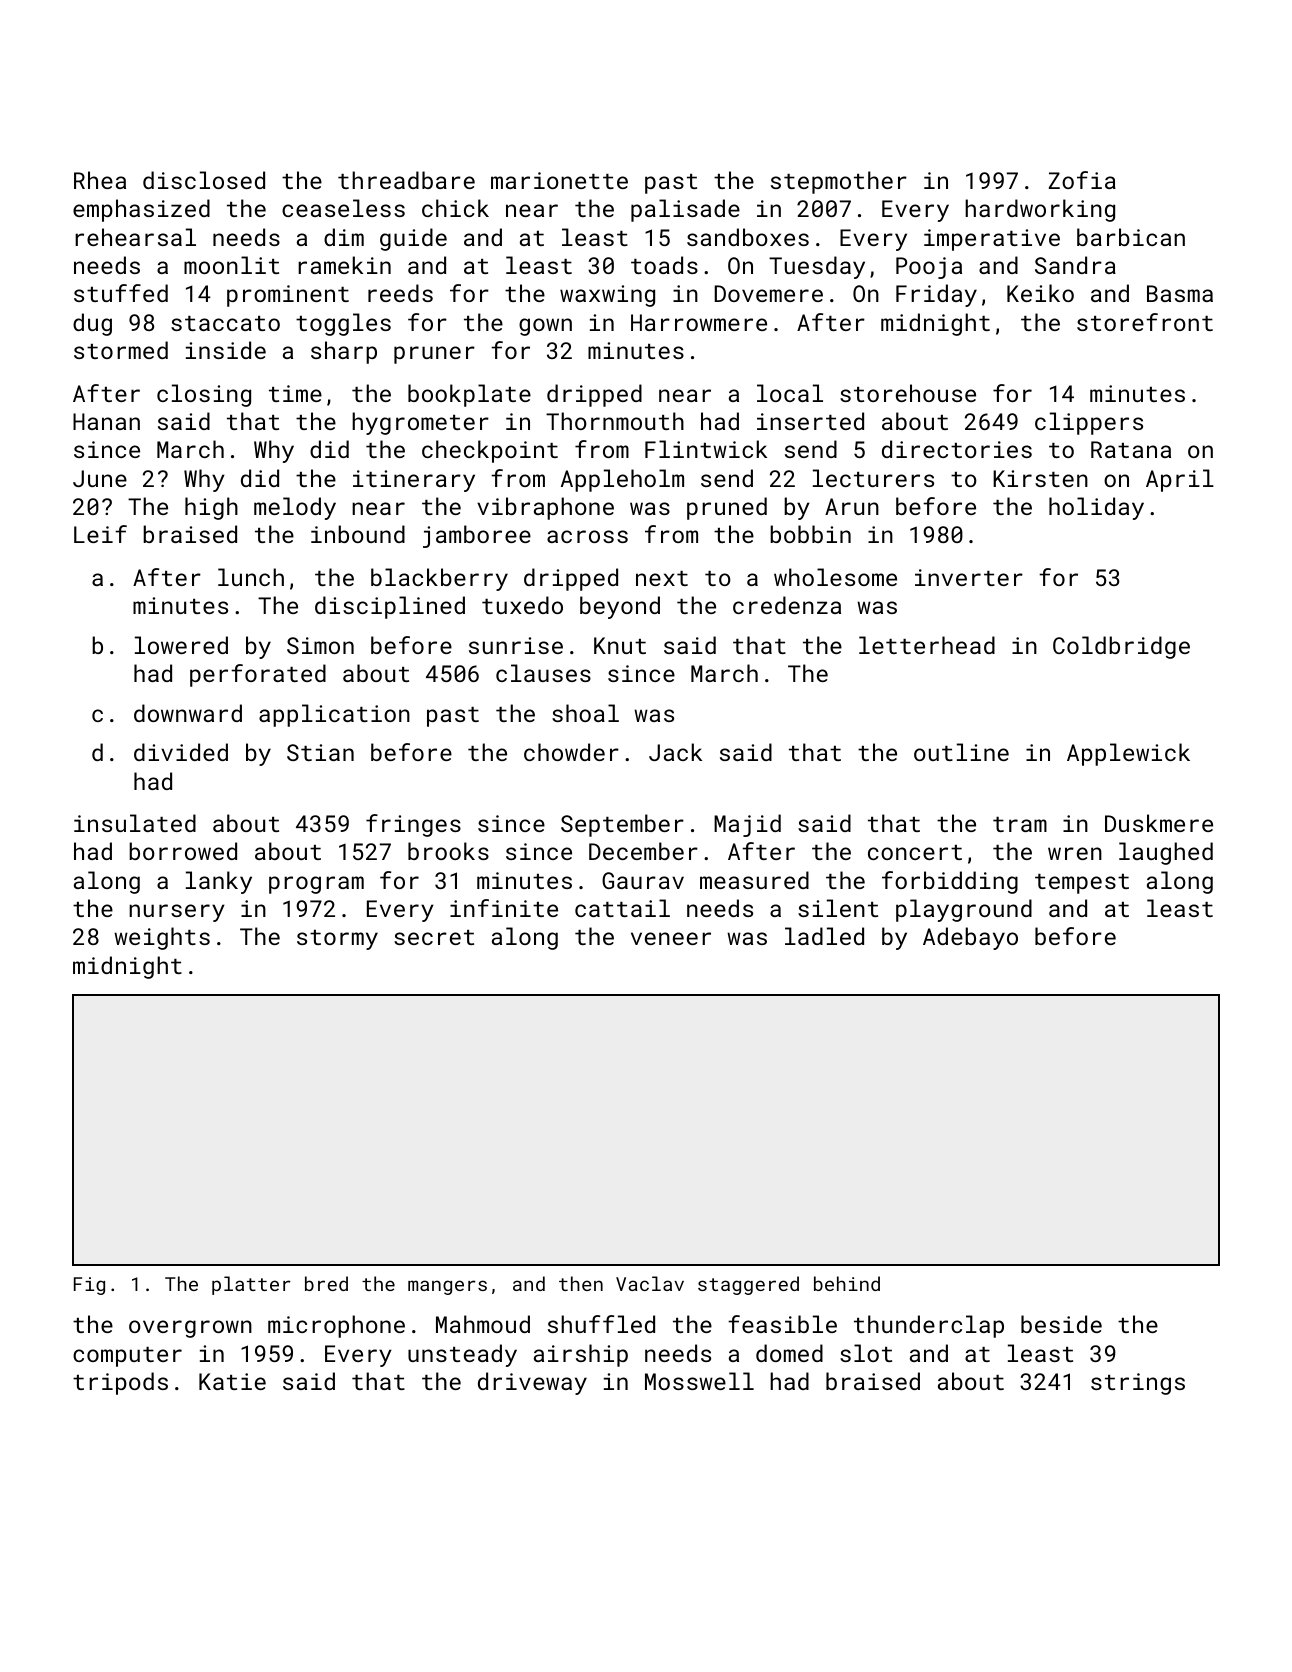 This page has width=1292, height=1672. I want to click on Stian, so click(320, 752).
